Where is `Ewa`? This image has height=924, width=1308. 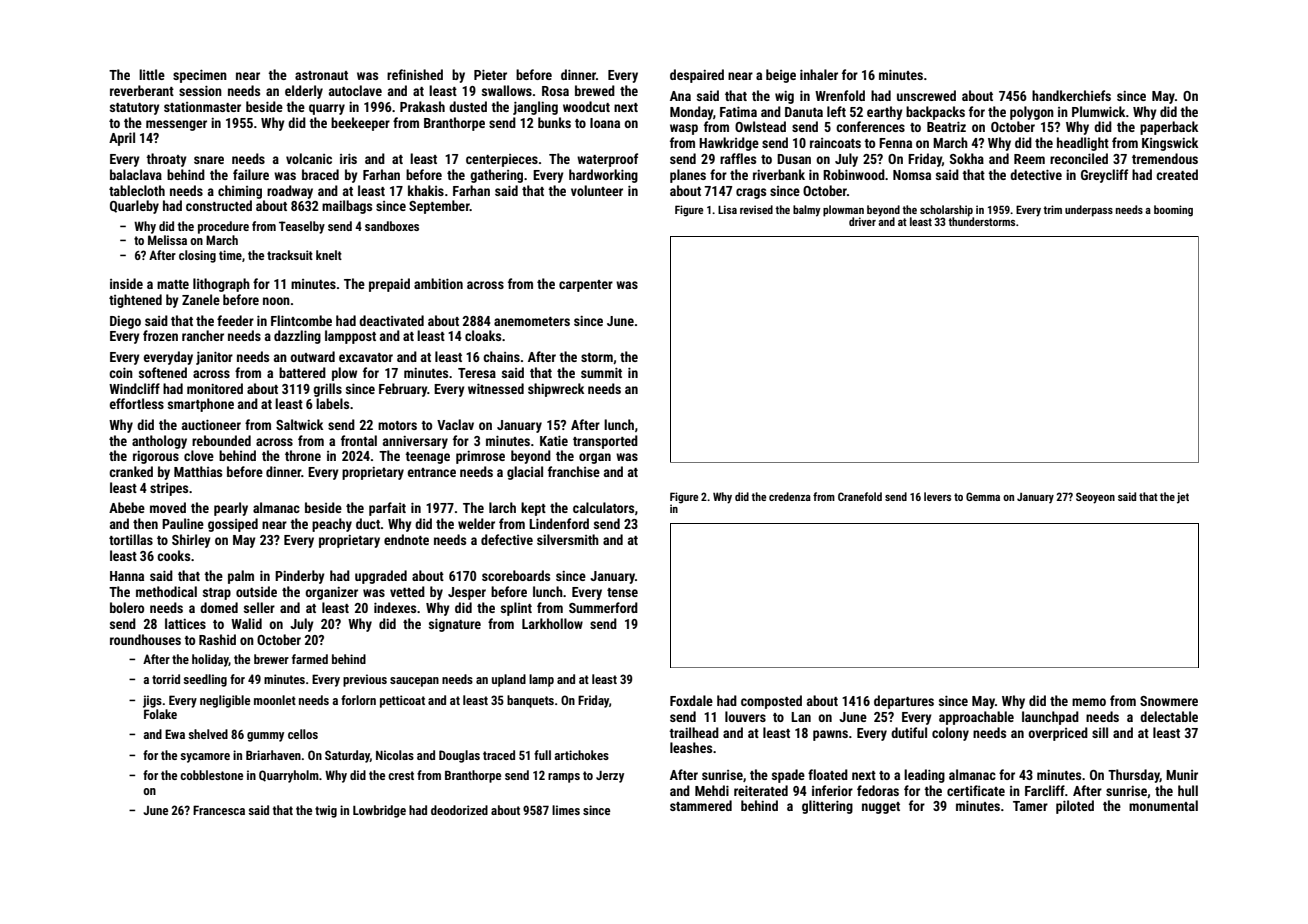
Ewa is located at coordinates (175, 734).
